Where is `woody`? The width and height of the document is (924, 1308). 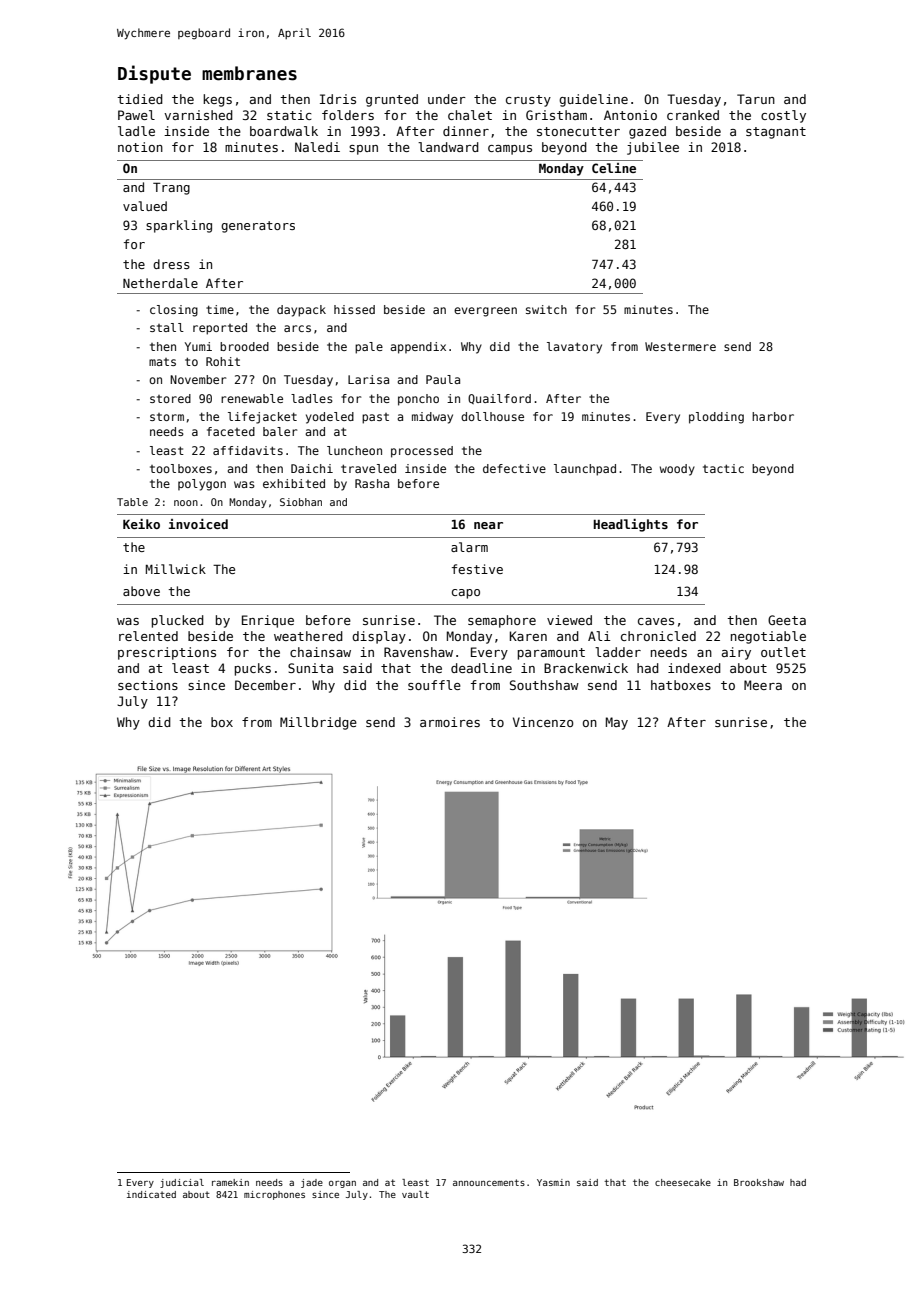
woody is located at coordinates (677, 470).
